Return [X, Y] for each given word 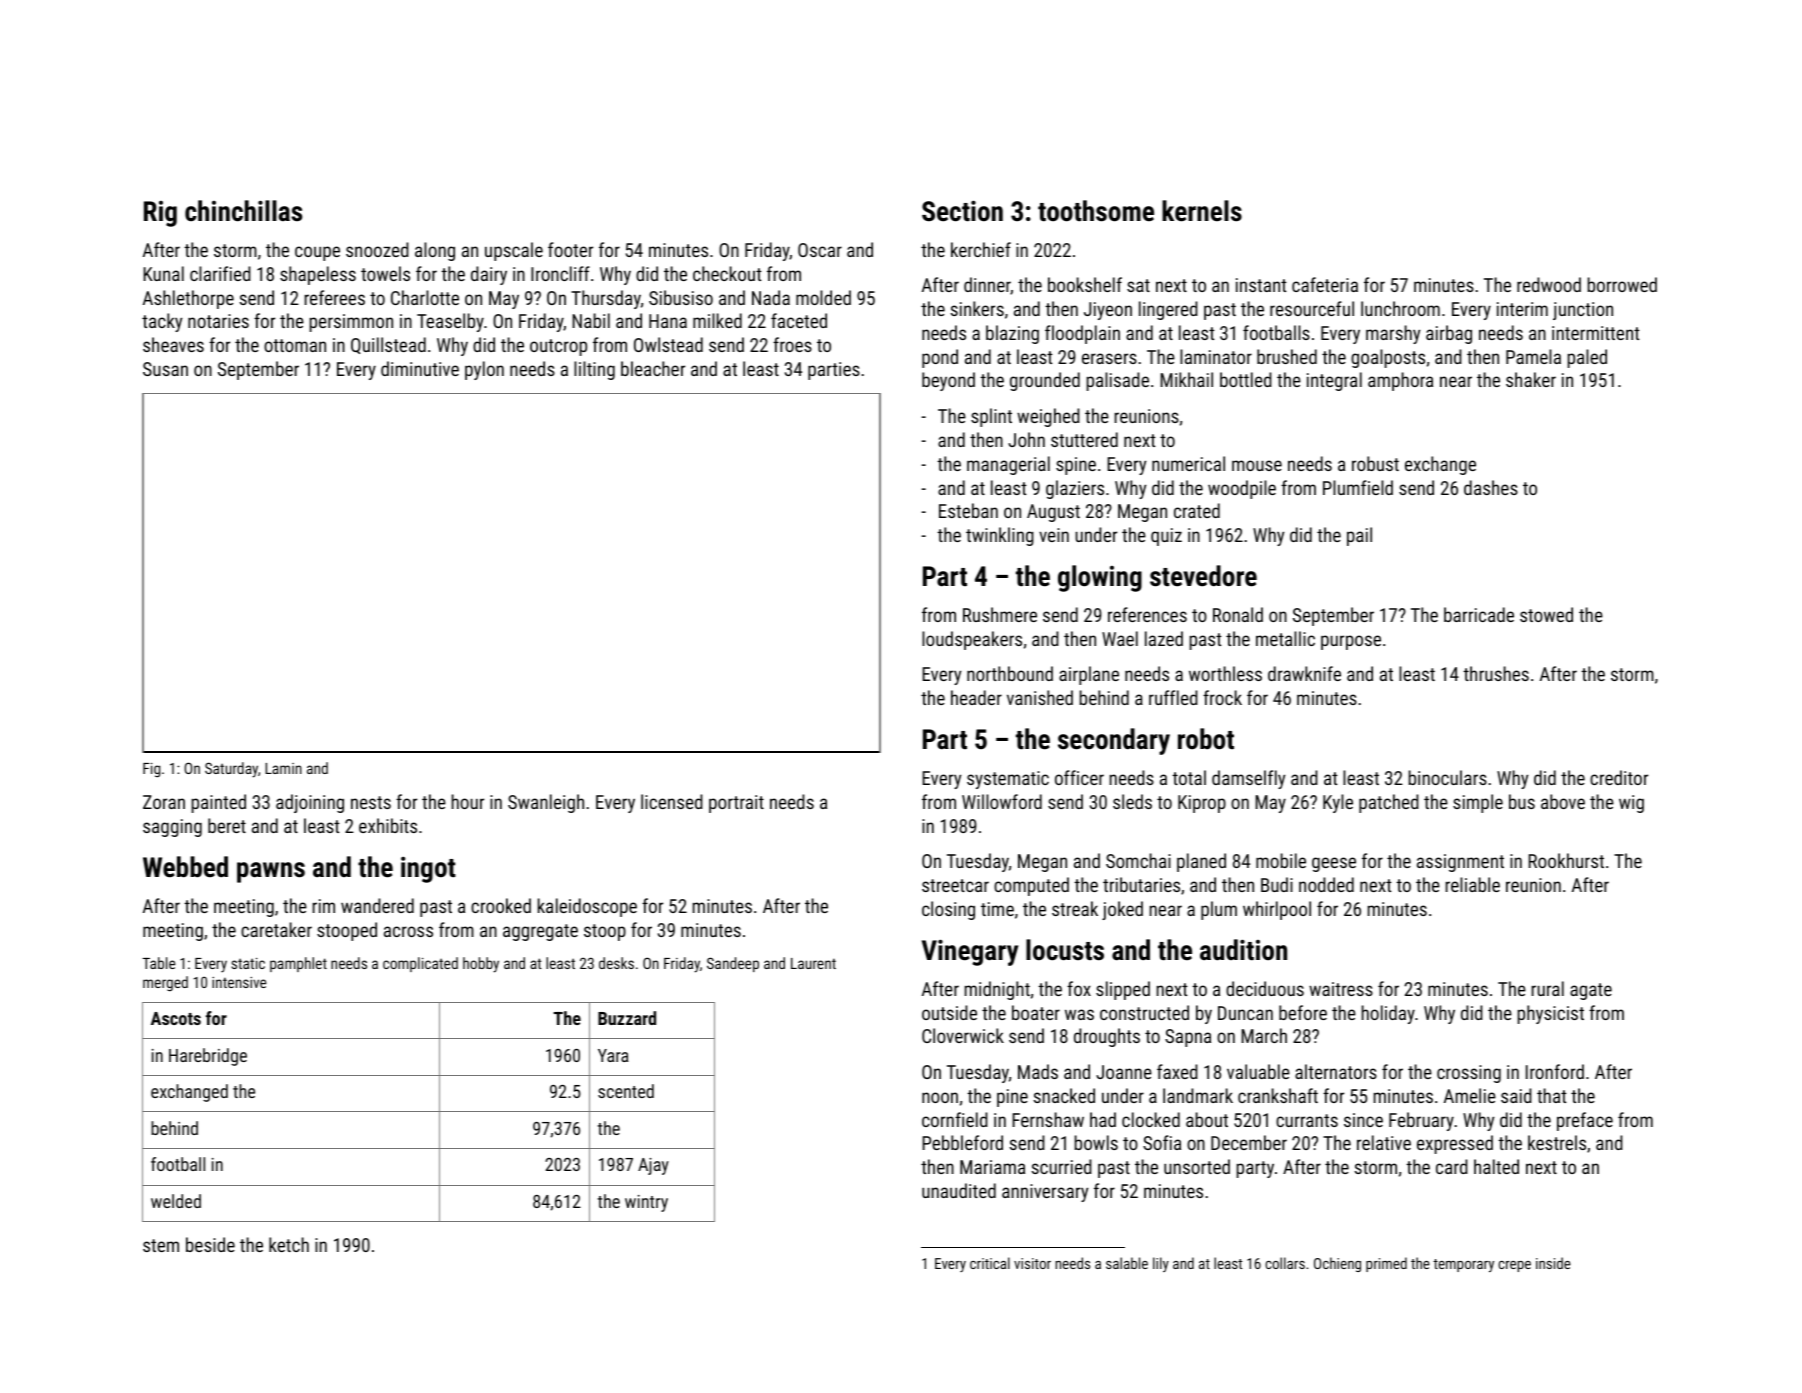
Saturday [231, 770]
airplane [1089, 675]
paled [1587, 358]
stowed [1546, 614]
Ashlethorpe [188, 299]
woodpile [1242, 489]
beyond [948, 381]
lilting [594, 370]
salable [1127, 1263]
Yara [613, 1055]
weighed [1048, 417]
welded [176, 1201]
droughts [1107, 1037]
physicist [1550, 1014]
